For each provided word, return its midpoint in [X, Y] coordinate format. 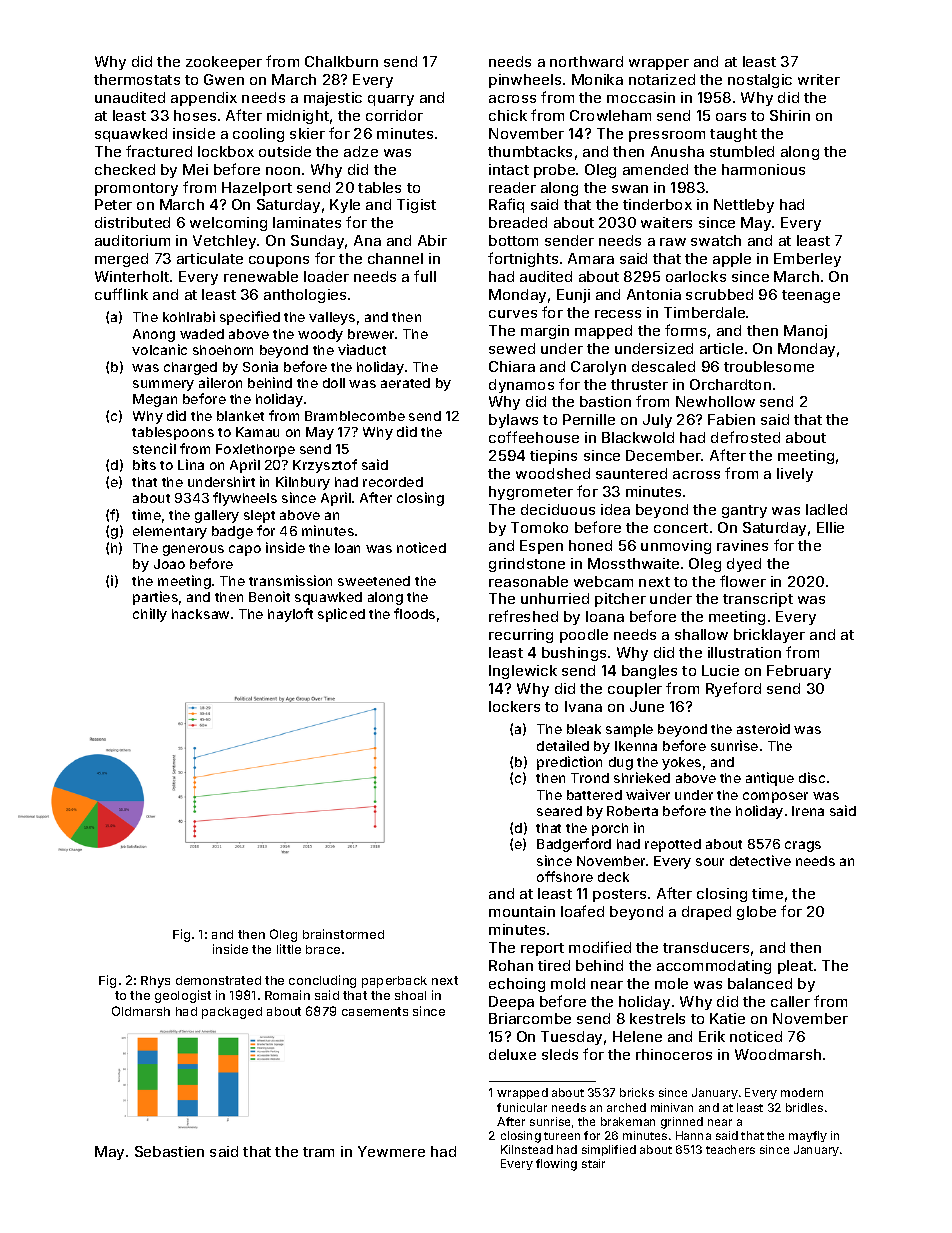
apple [732, 260]
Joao [169, 564]
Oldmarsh [141, 1011]
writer [819, 79]
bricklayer [769, 636]
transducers [706, 947]
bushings [574, 654]
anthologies [305, 296]
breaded [518, 222]
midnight [298, 117]
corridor [394, 115]
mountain [522, 911]
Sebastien [169, 1151]
